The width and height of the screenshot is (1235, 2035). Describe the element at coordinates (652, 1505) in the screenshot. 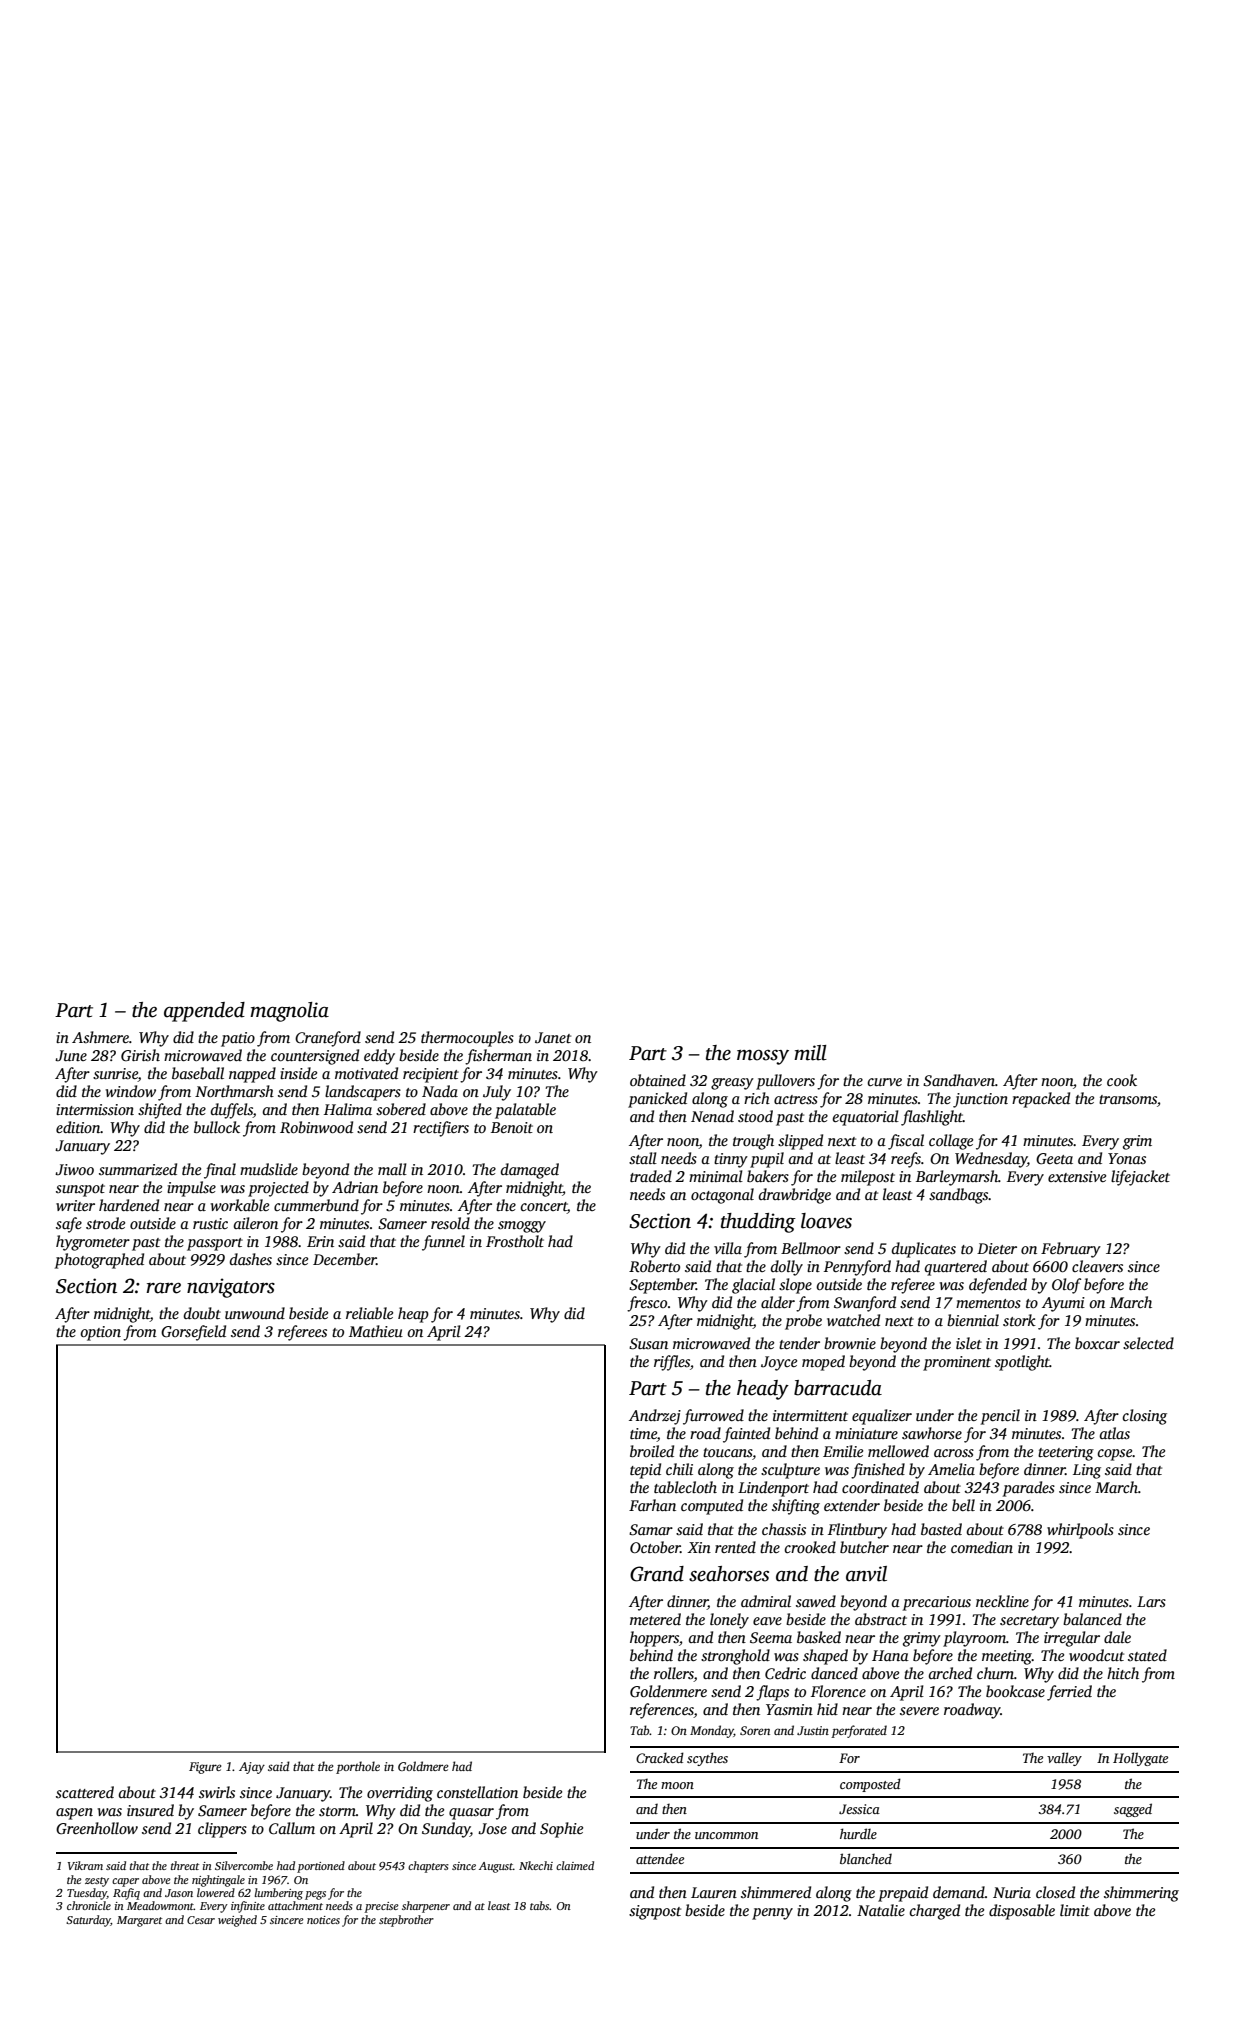

I see `Farhan` at that location.
